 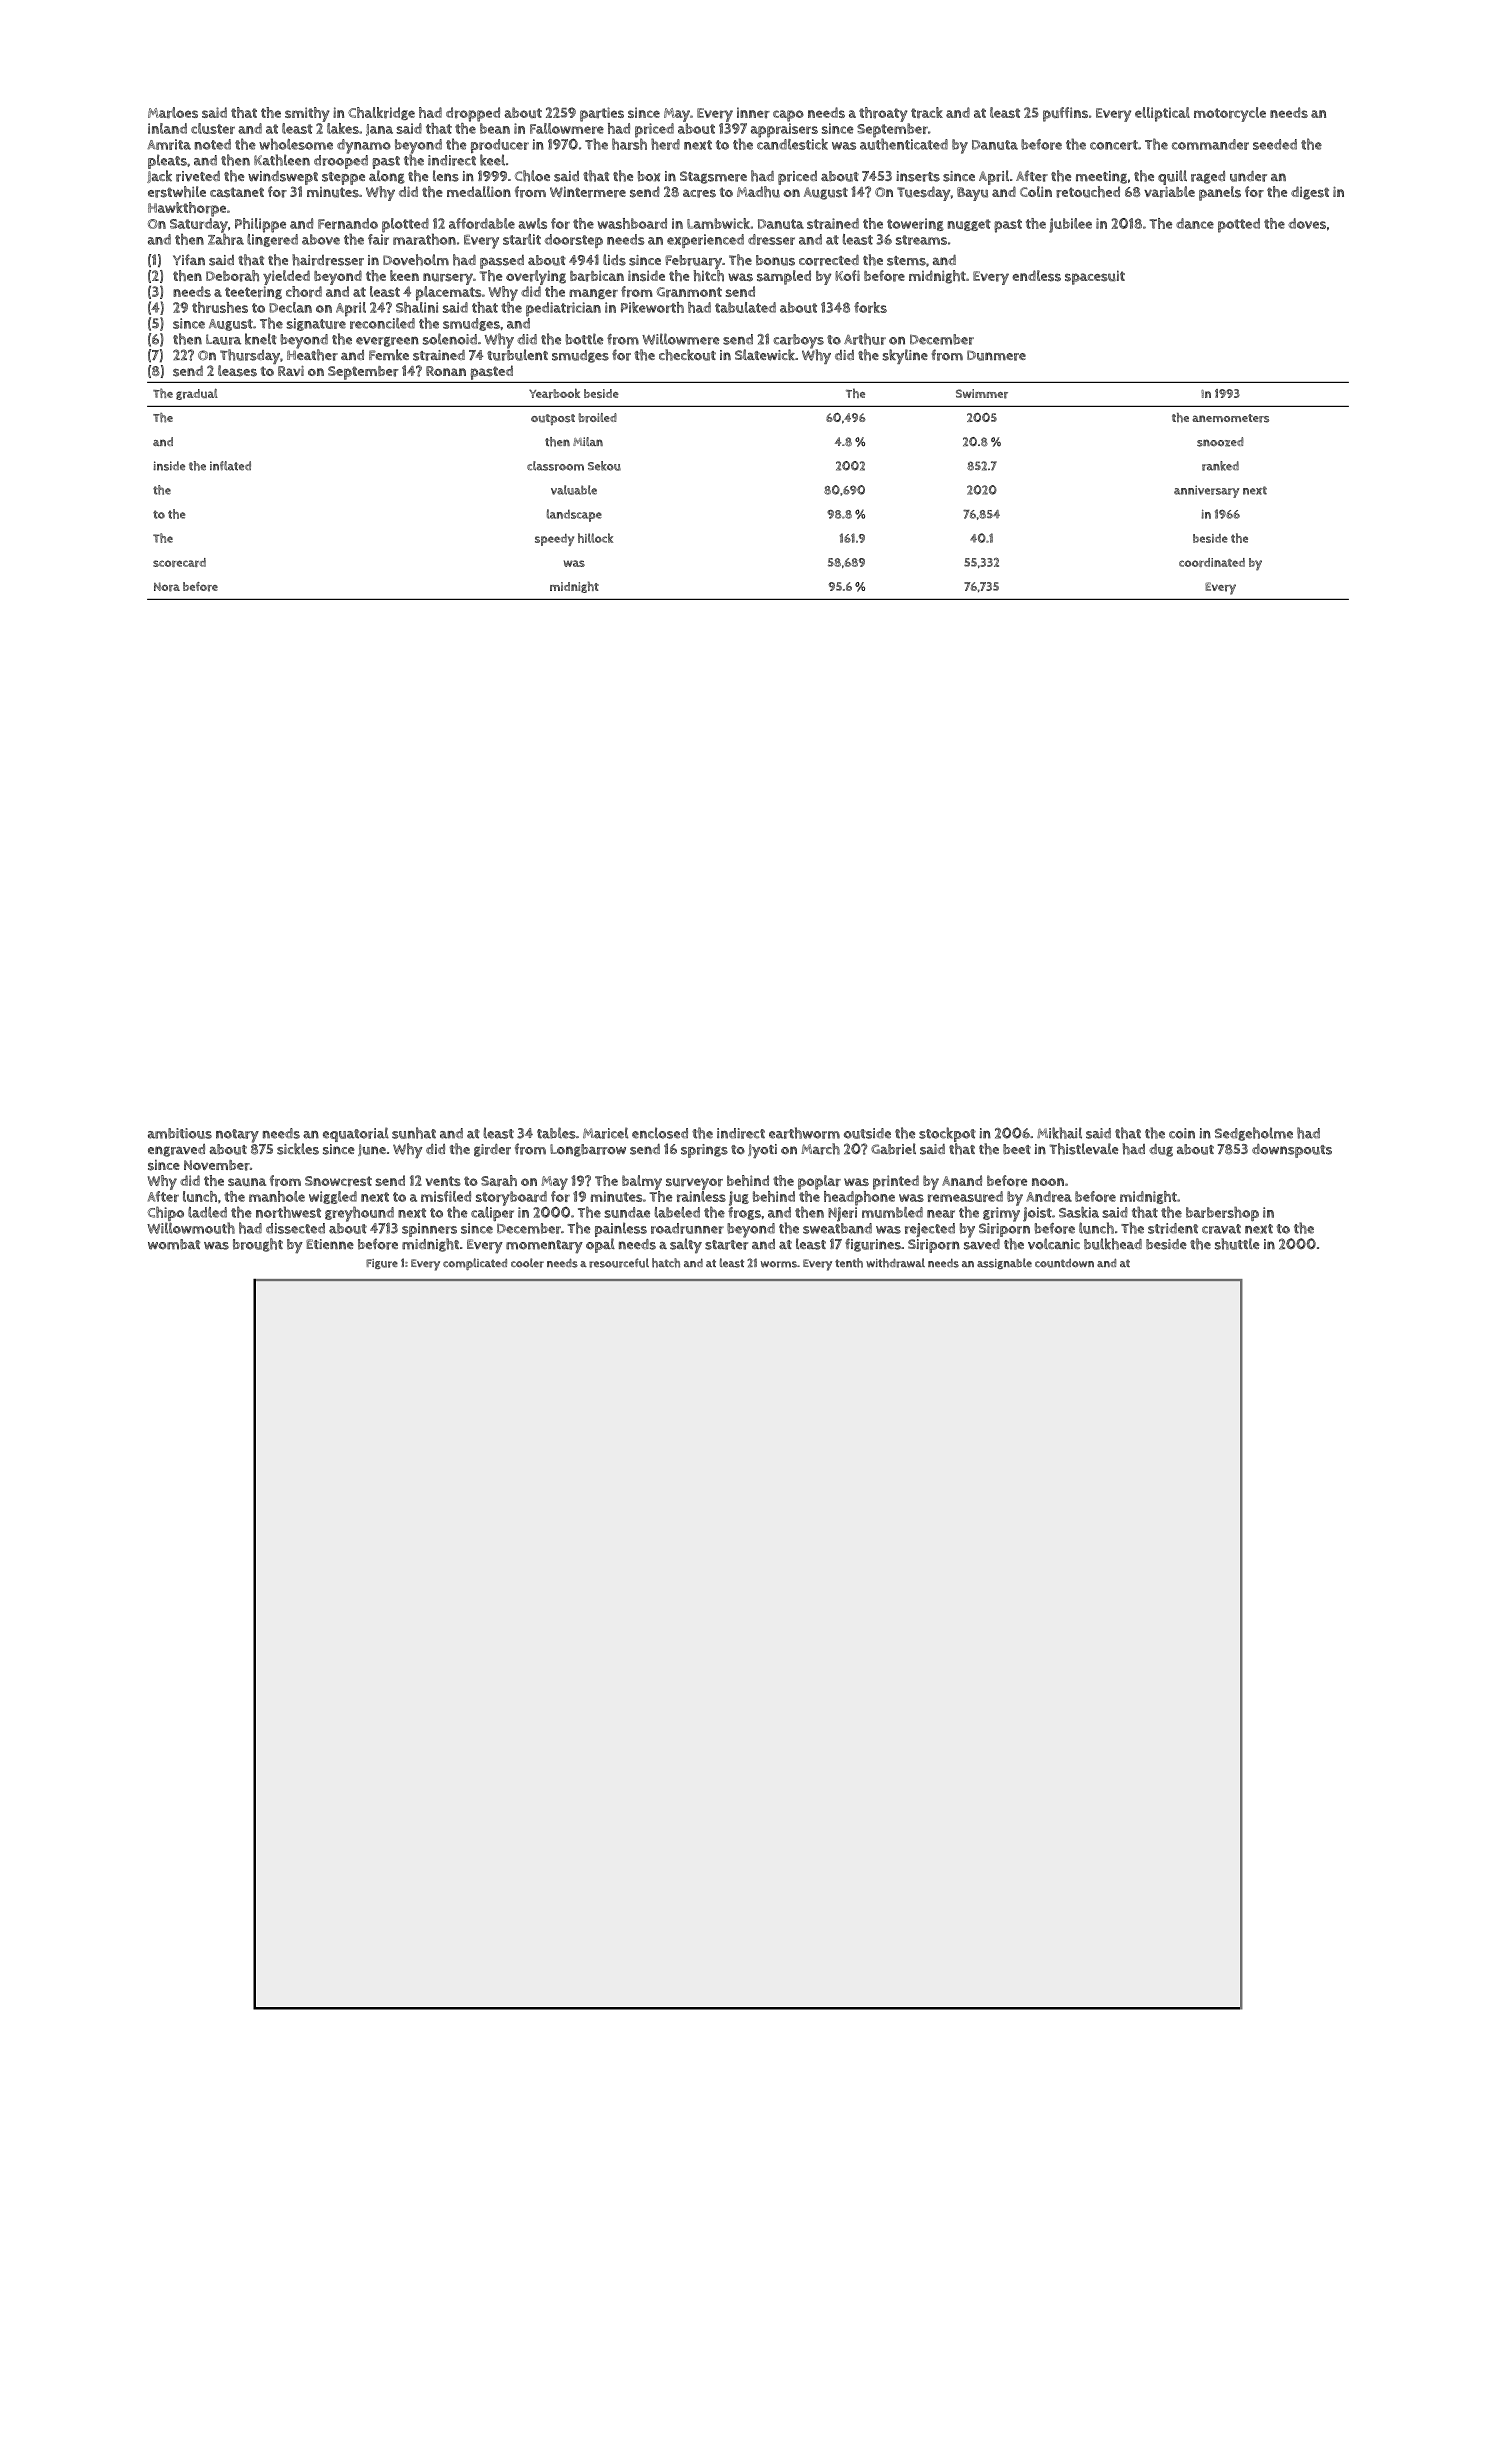 What do you see at coordinates (619, 1263) in the screenshot?
I see `resourceful` at bounding box center [619, 1263].
